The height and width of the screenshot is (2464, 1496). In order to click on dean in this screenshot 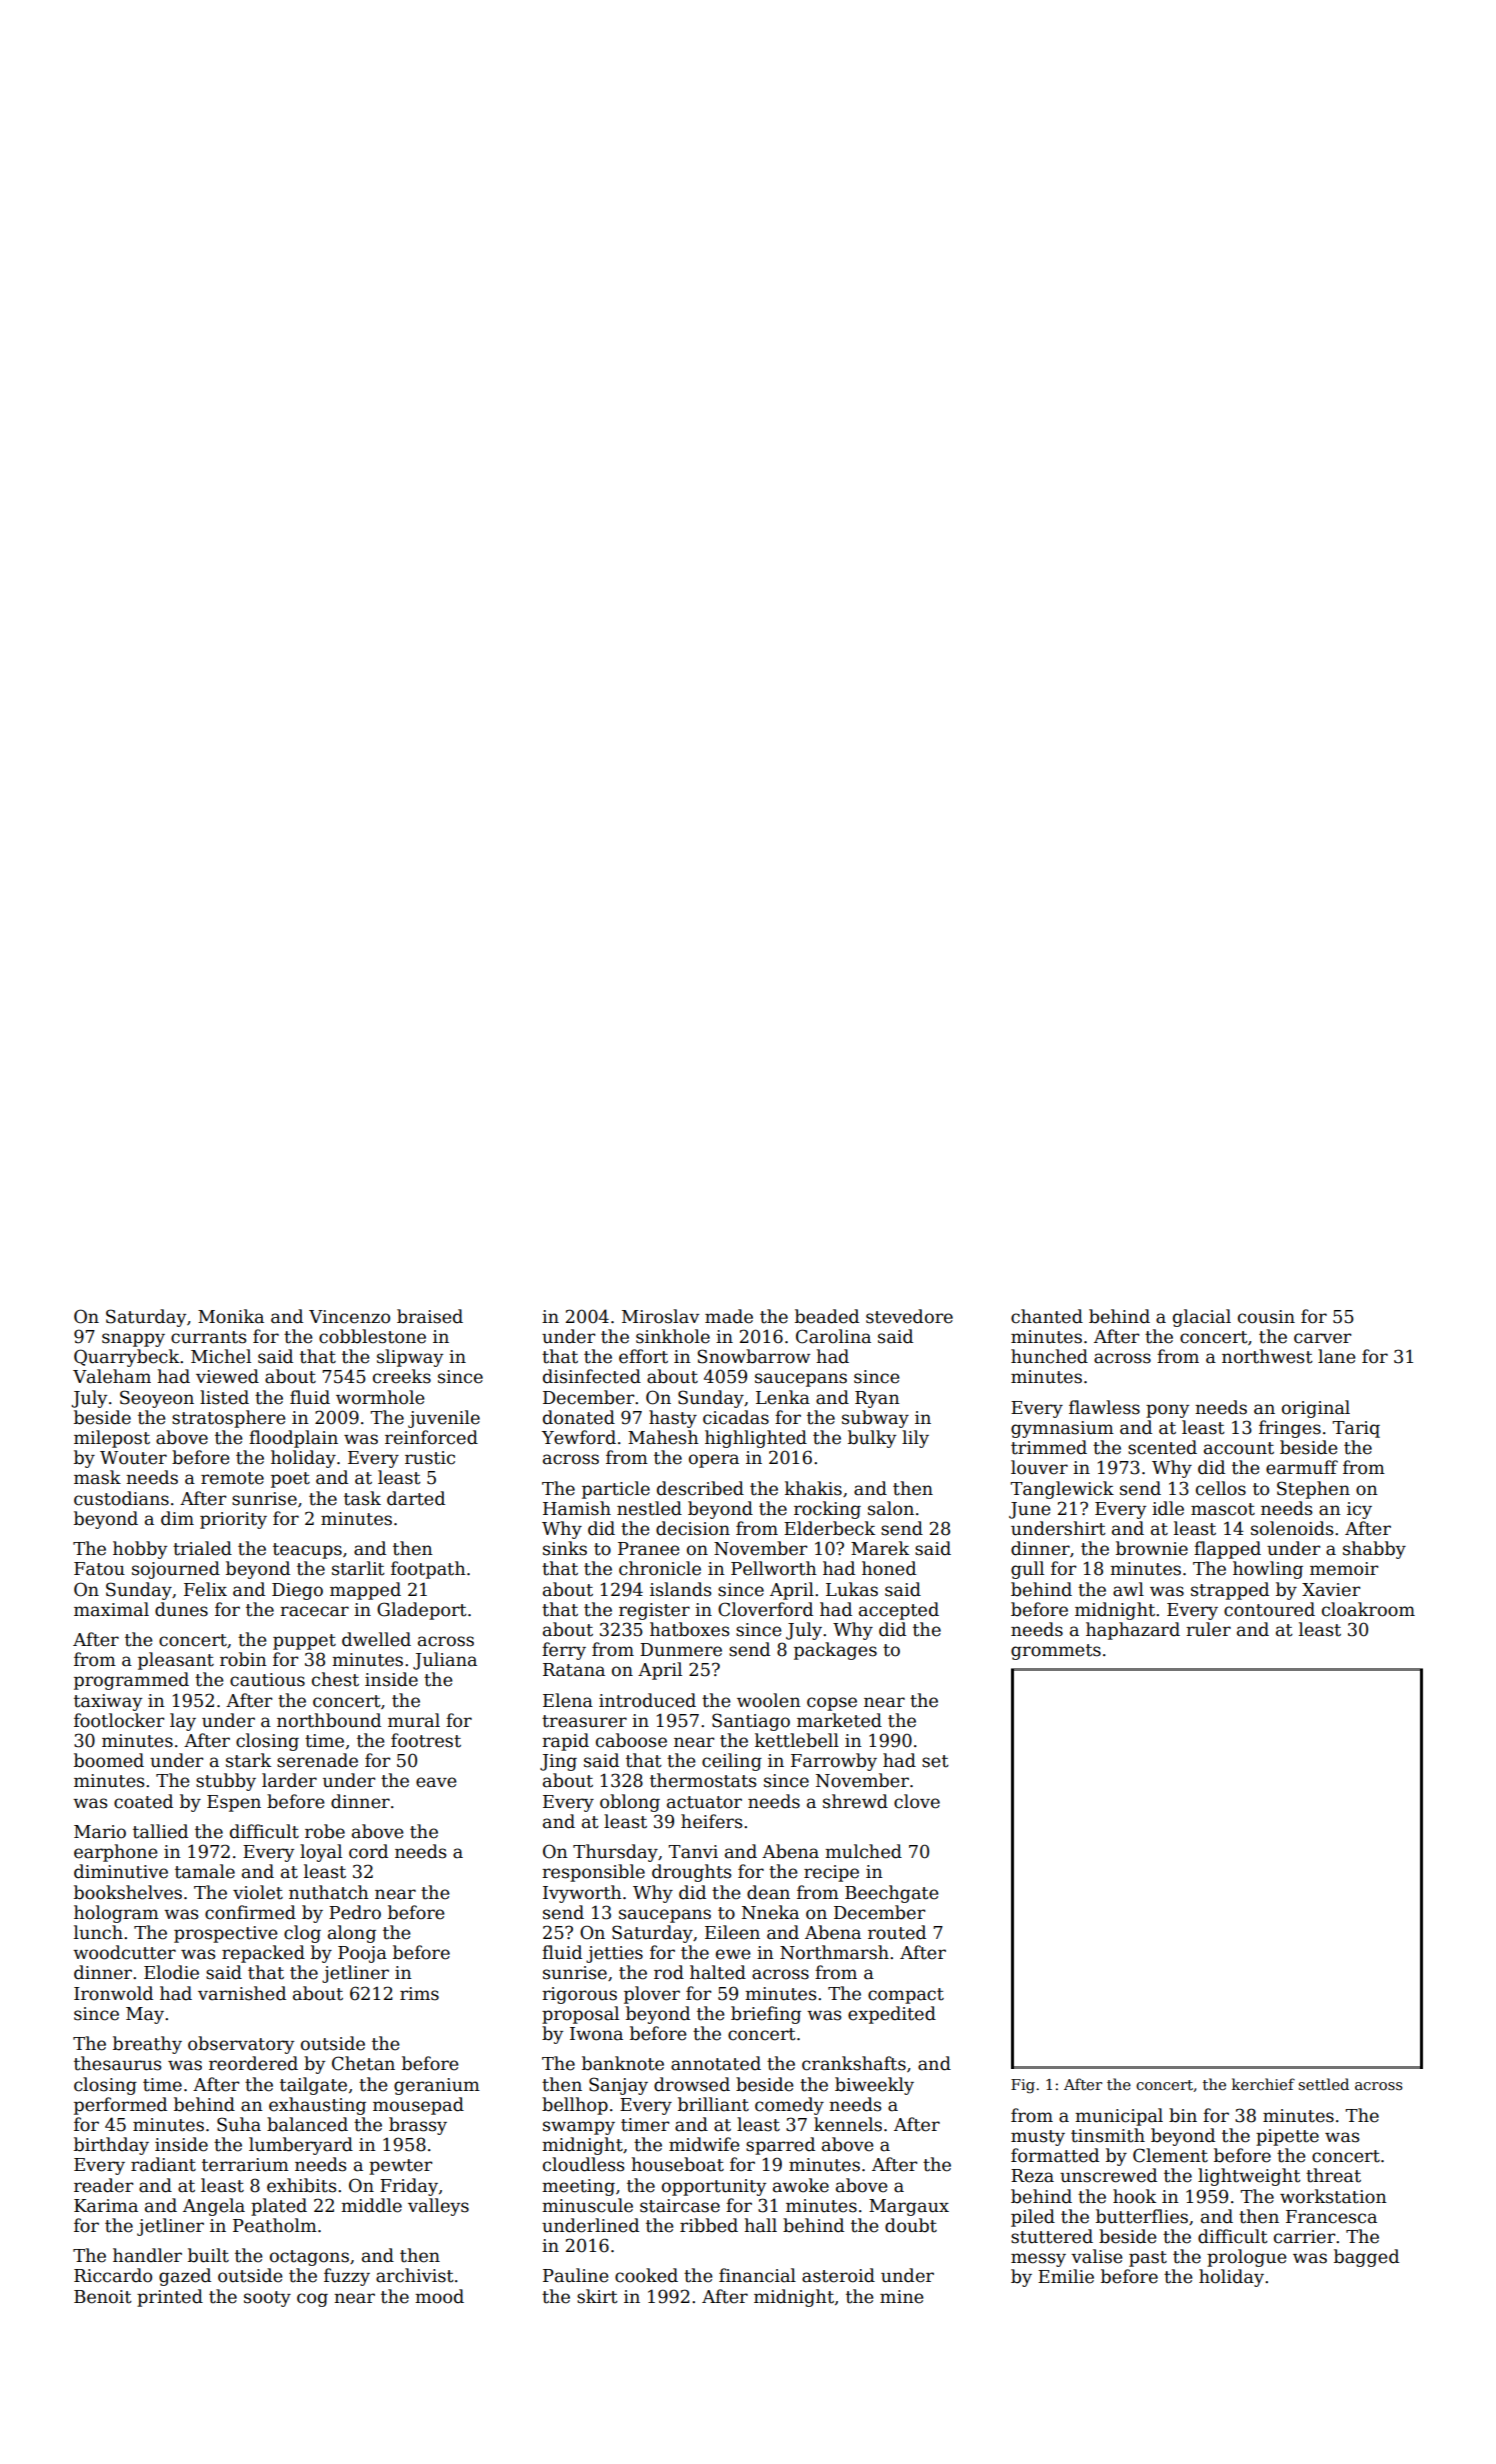, I will do `click(768, 1892)`.
